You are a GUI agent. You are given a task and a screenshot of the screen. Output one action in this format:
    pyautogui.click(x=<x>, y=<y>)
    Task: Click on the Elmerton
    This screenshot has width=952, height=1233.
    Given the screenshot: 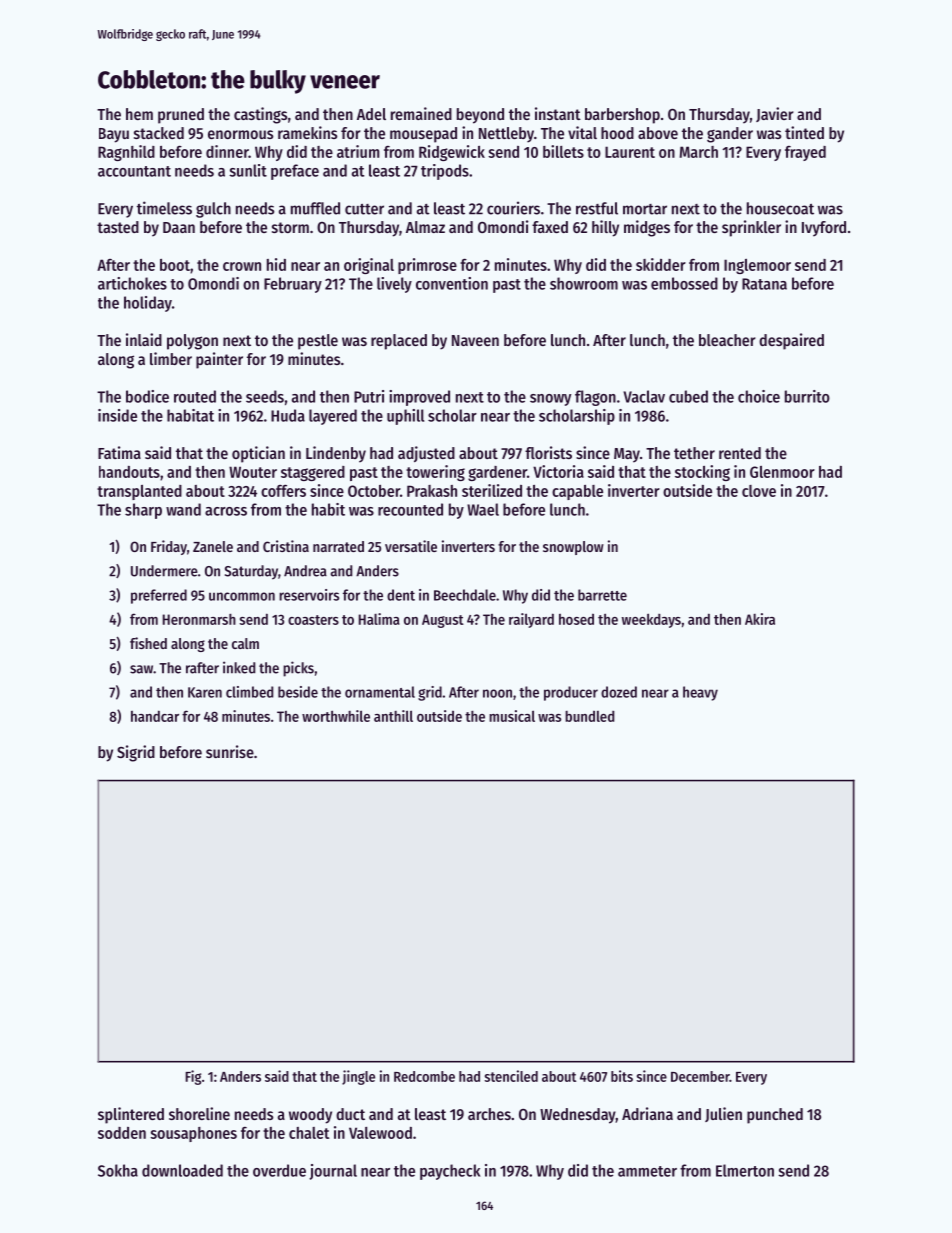 What is the action you would take?
    pyautogui.click(x=745, y=1170)
